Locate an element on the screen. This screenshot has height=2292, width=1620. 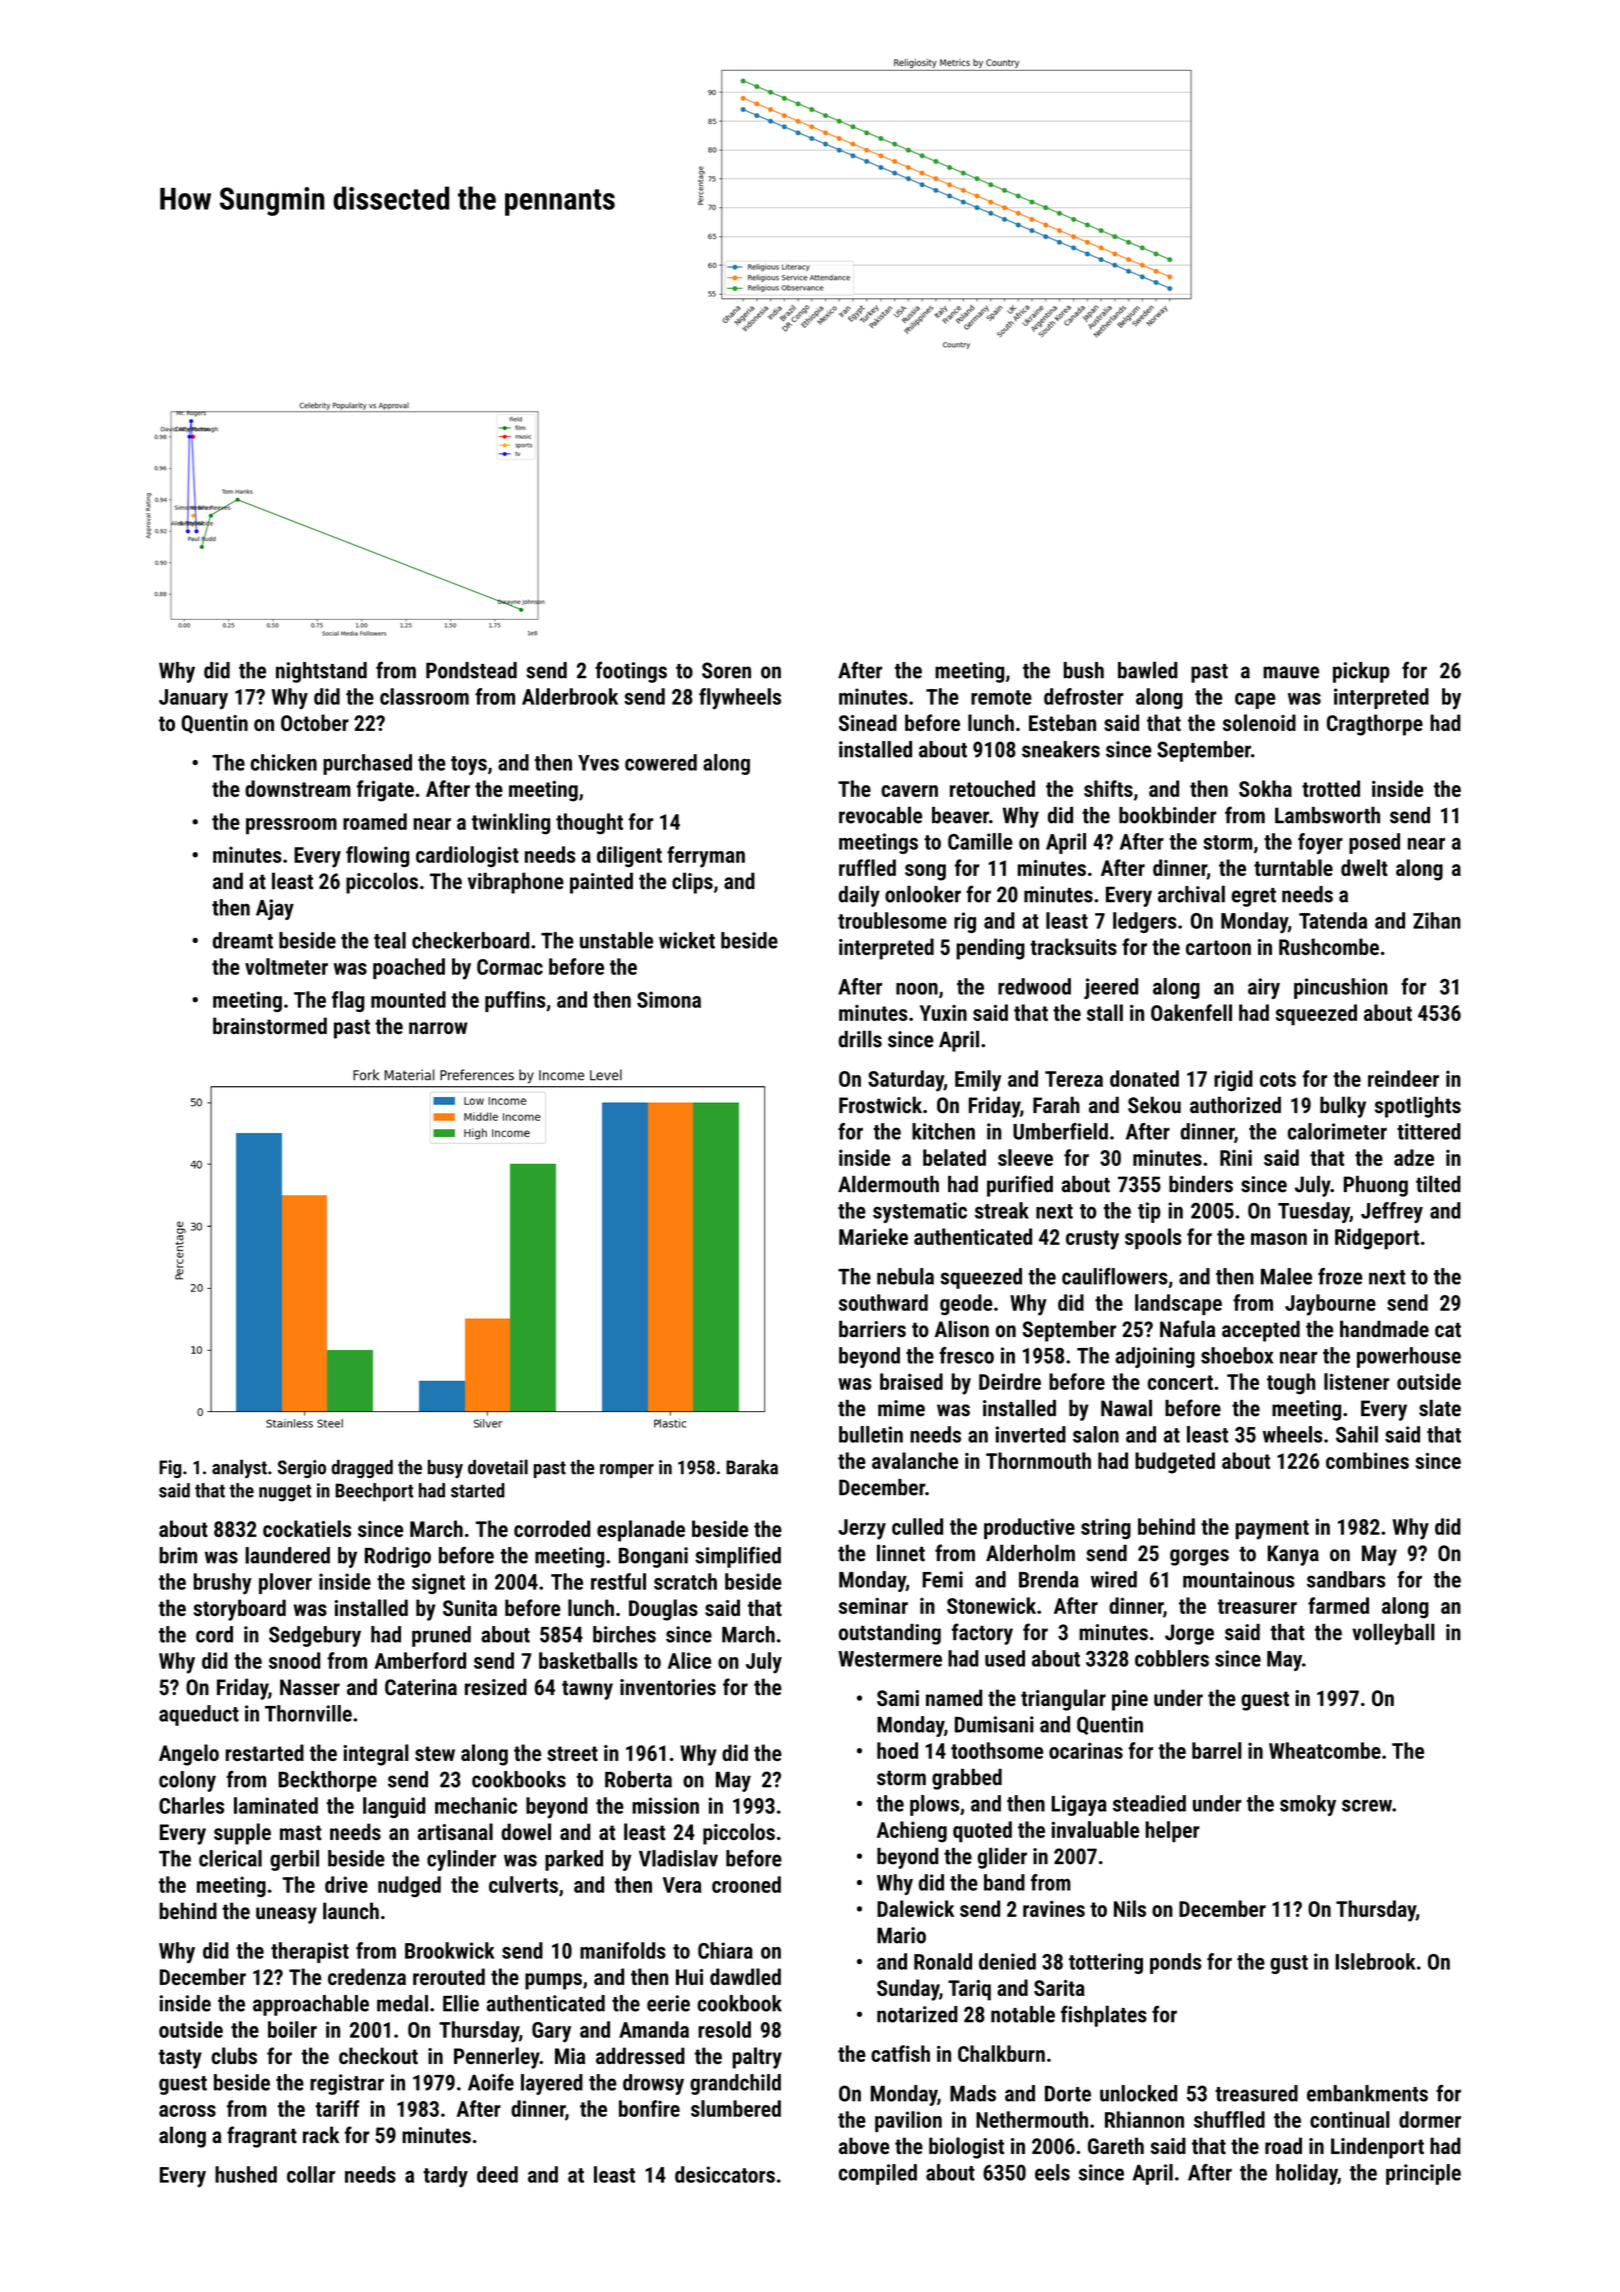
reindeer is located at coordinates (1403, 1078).
